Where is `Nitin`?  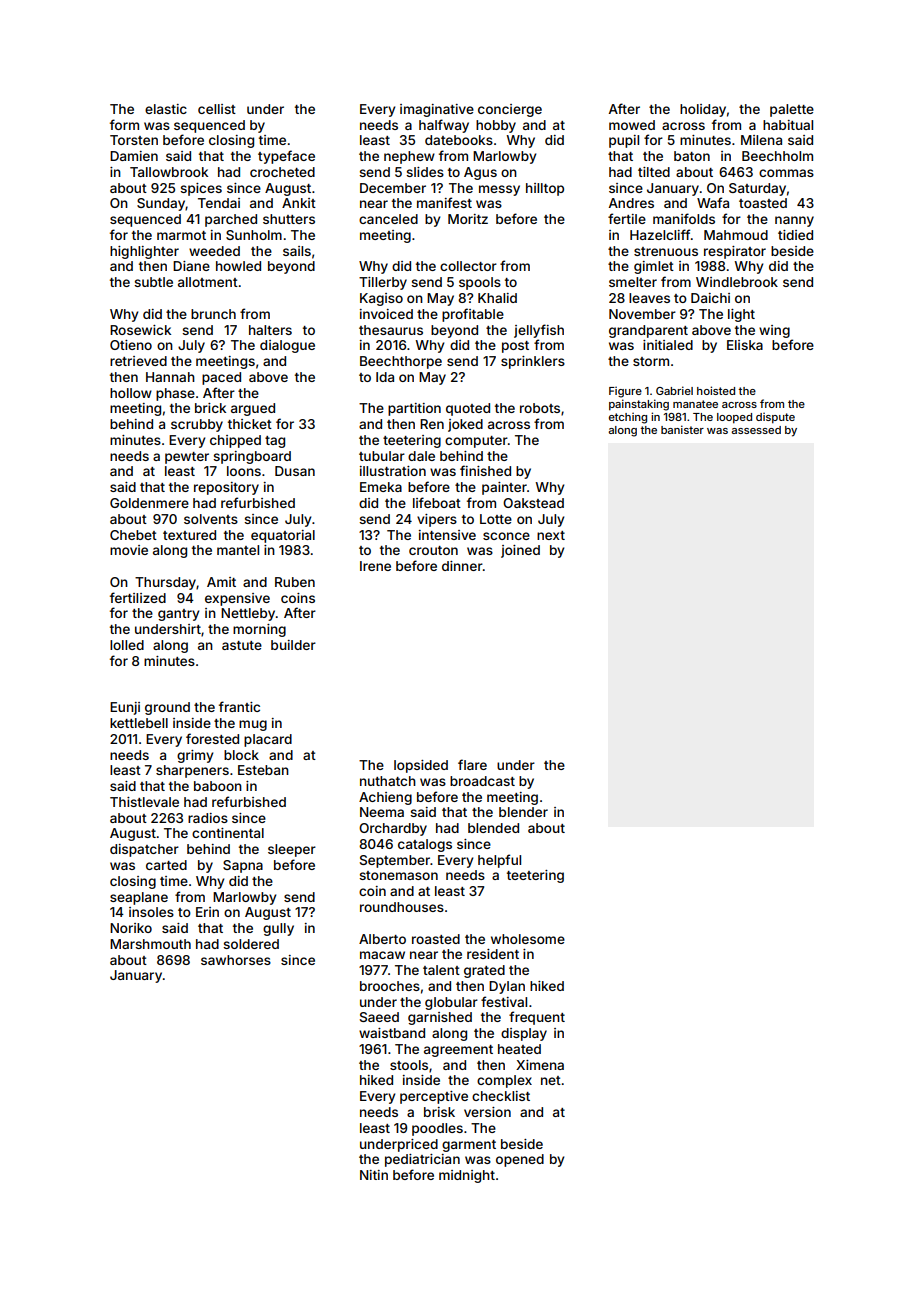 Nitin is located at coordinates (374, 1175).
